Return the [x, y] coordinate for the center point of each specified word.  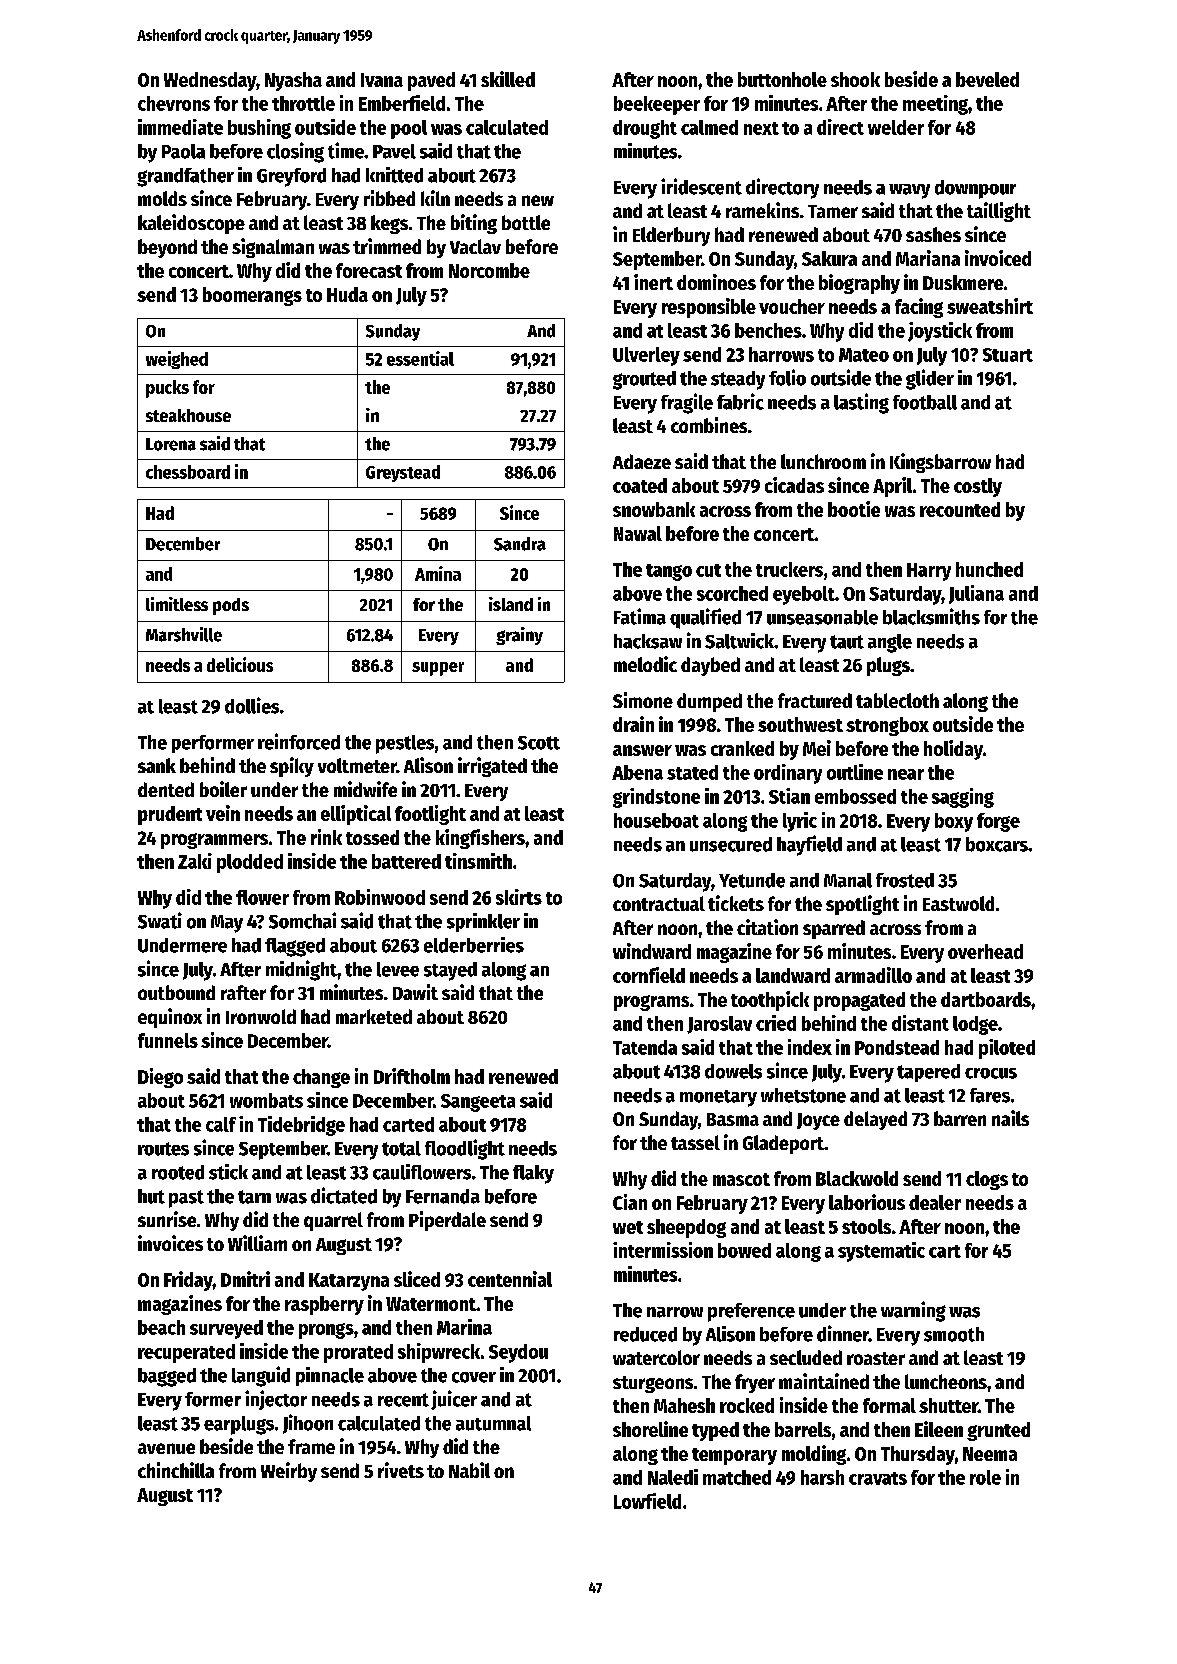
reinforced [299, 741]
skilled [508, 79]
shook [855, 79]
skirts [519, 897]
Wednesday [210, 81]
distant [920, 1023]
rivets [401, 1470]
